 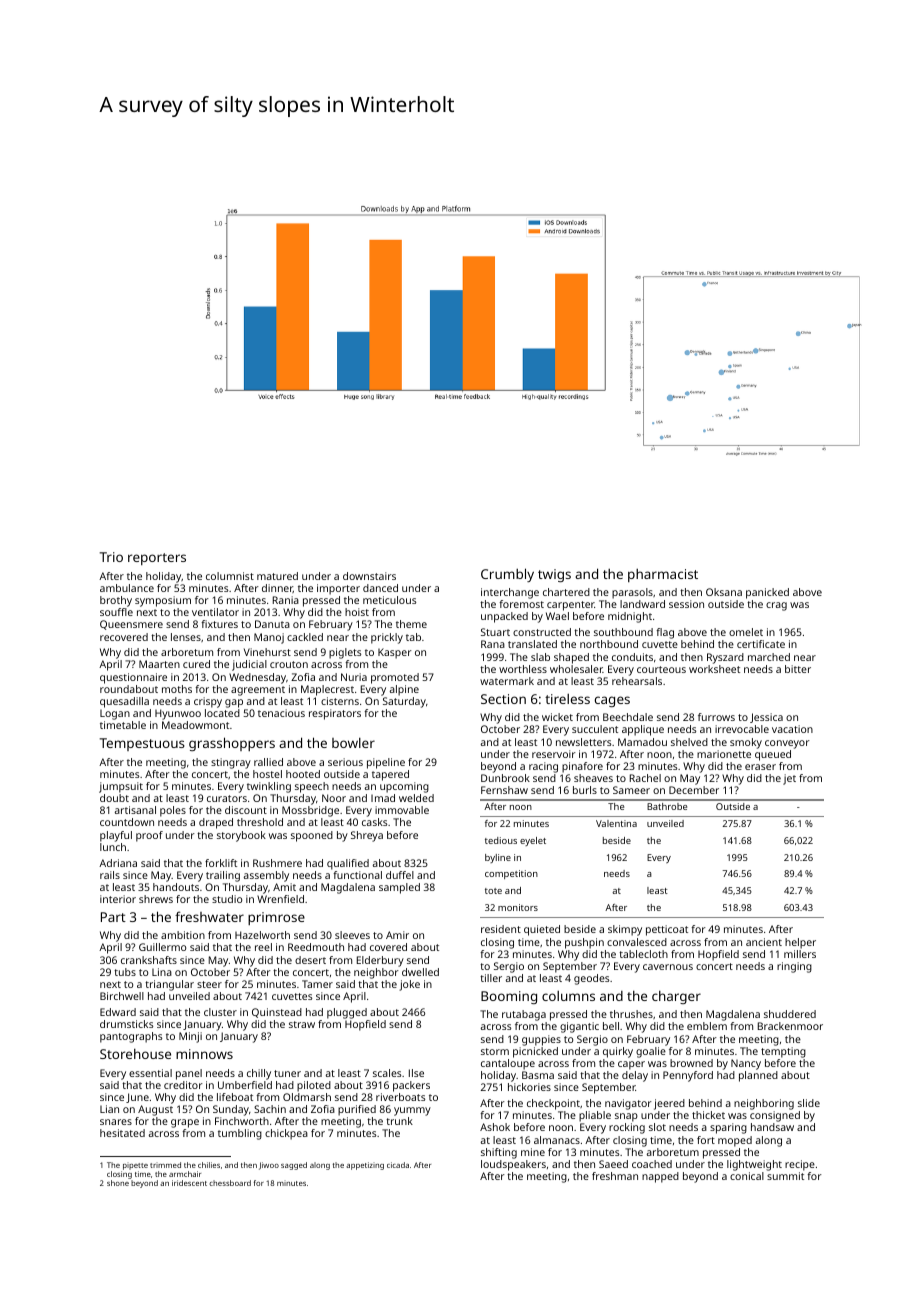 What do you see at coordinates (663, 575) in the document?
I see `pharmacist` at bounding box center [663, 575].
